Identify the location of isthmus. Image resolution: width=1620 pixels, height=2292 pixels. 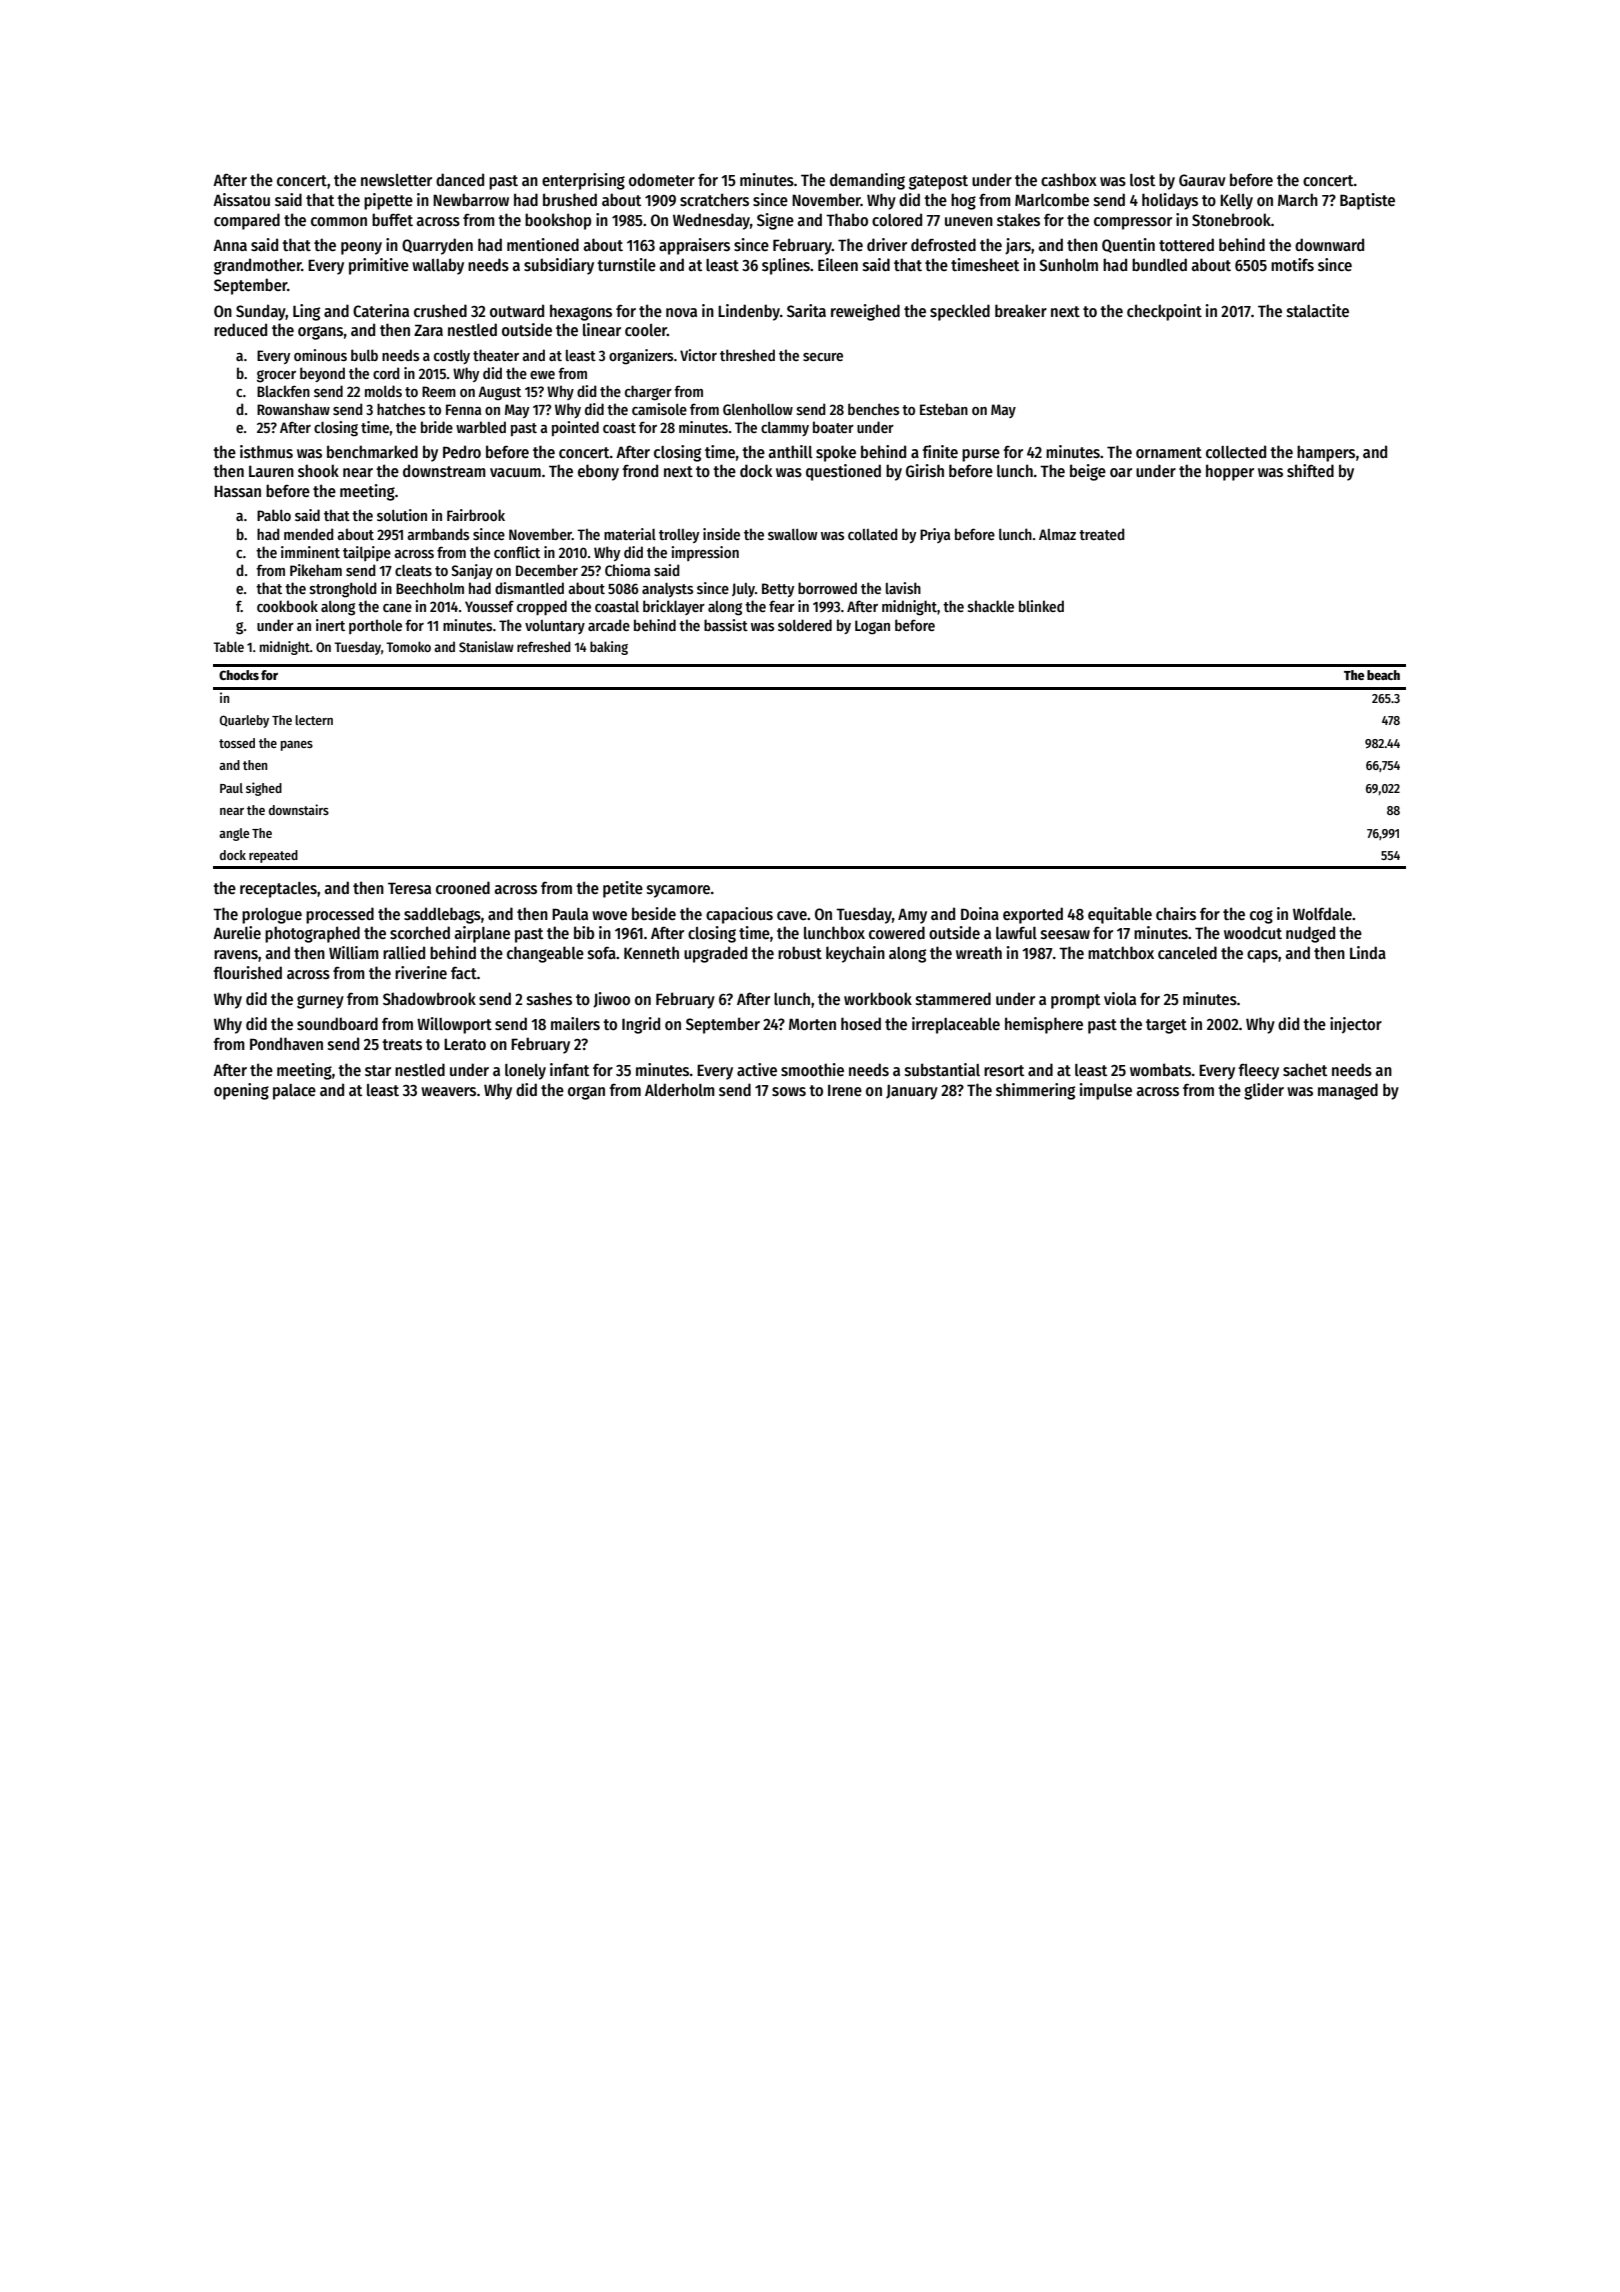
(266, 452).
